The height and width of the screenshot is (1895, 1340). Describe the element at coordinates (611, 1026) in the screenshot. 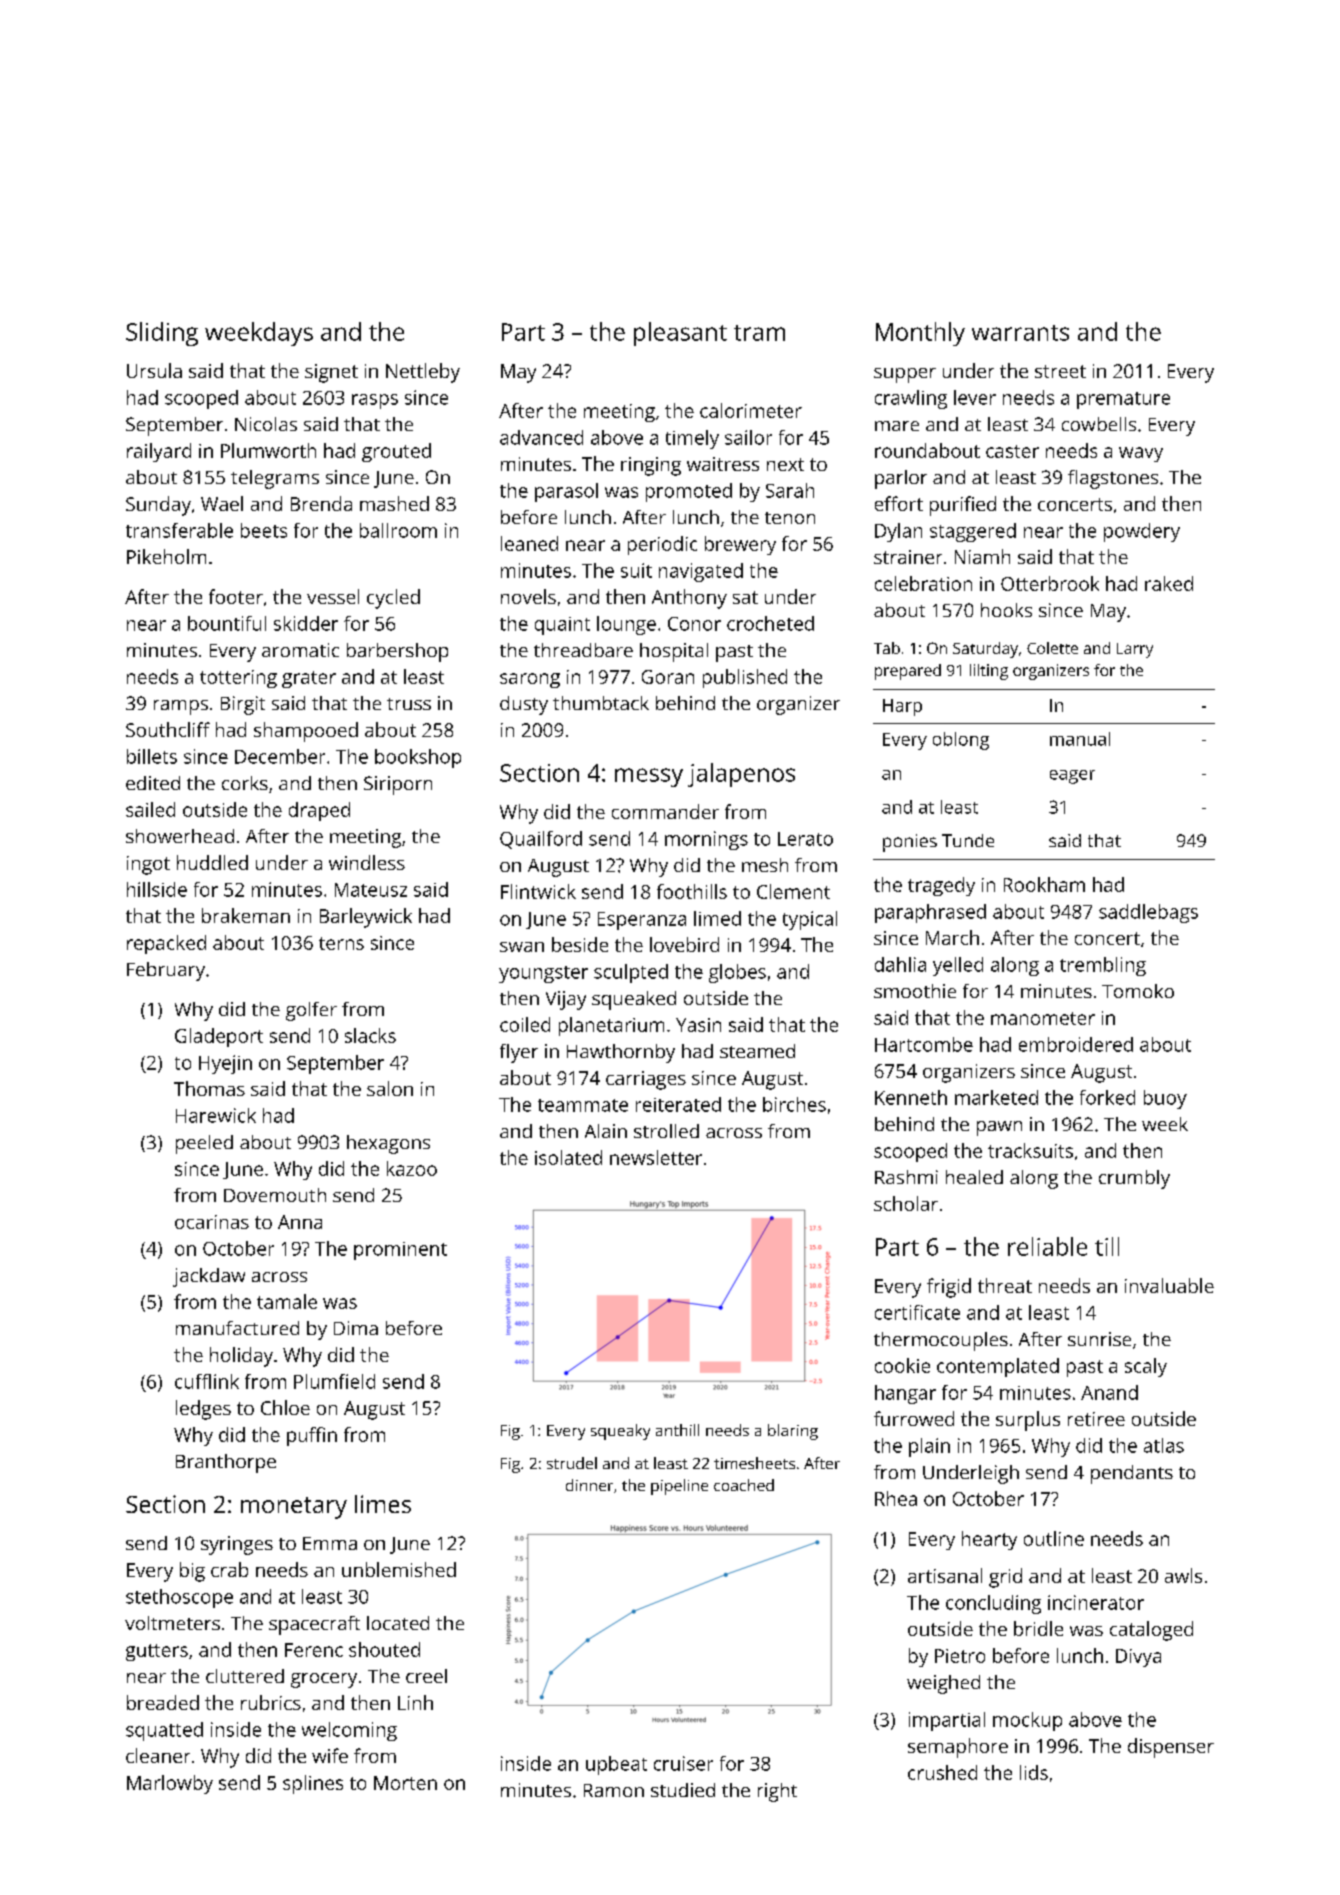

I see `planetarium` at that location.
